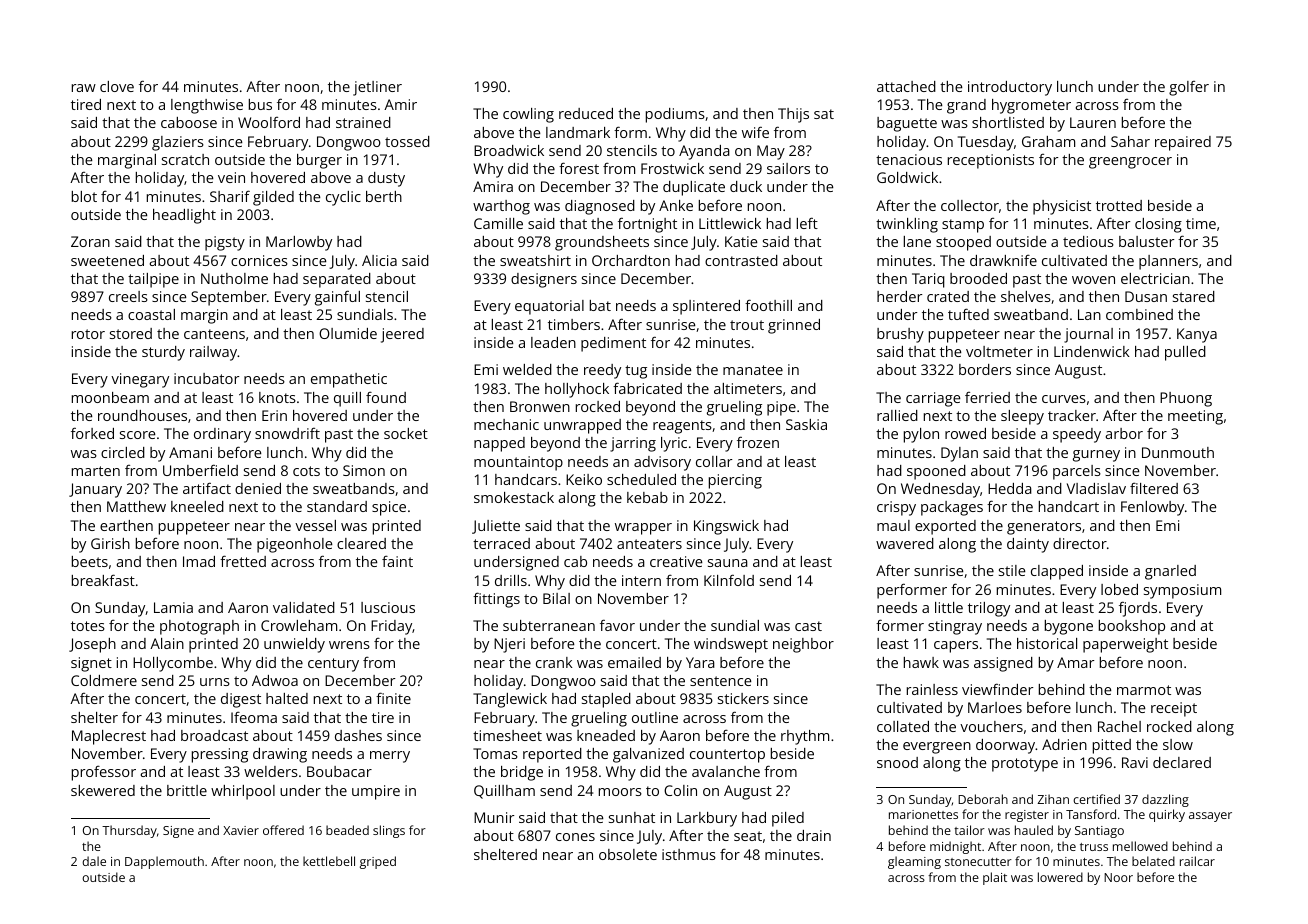 The image size is (1308, 924). Describe the element at coordinates (84, 196) in the image. I see `blot` at that location.
